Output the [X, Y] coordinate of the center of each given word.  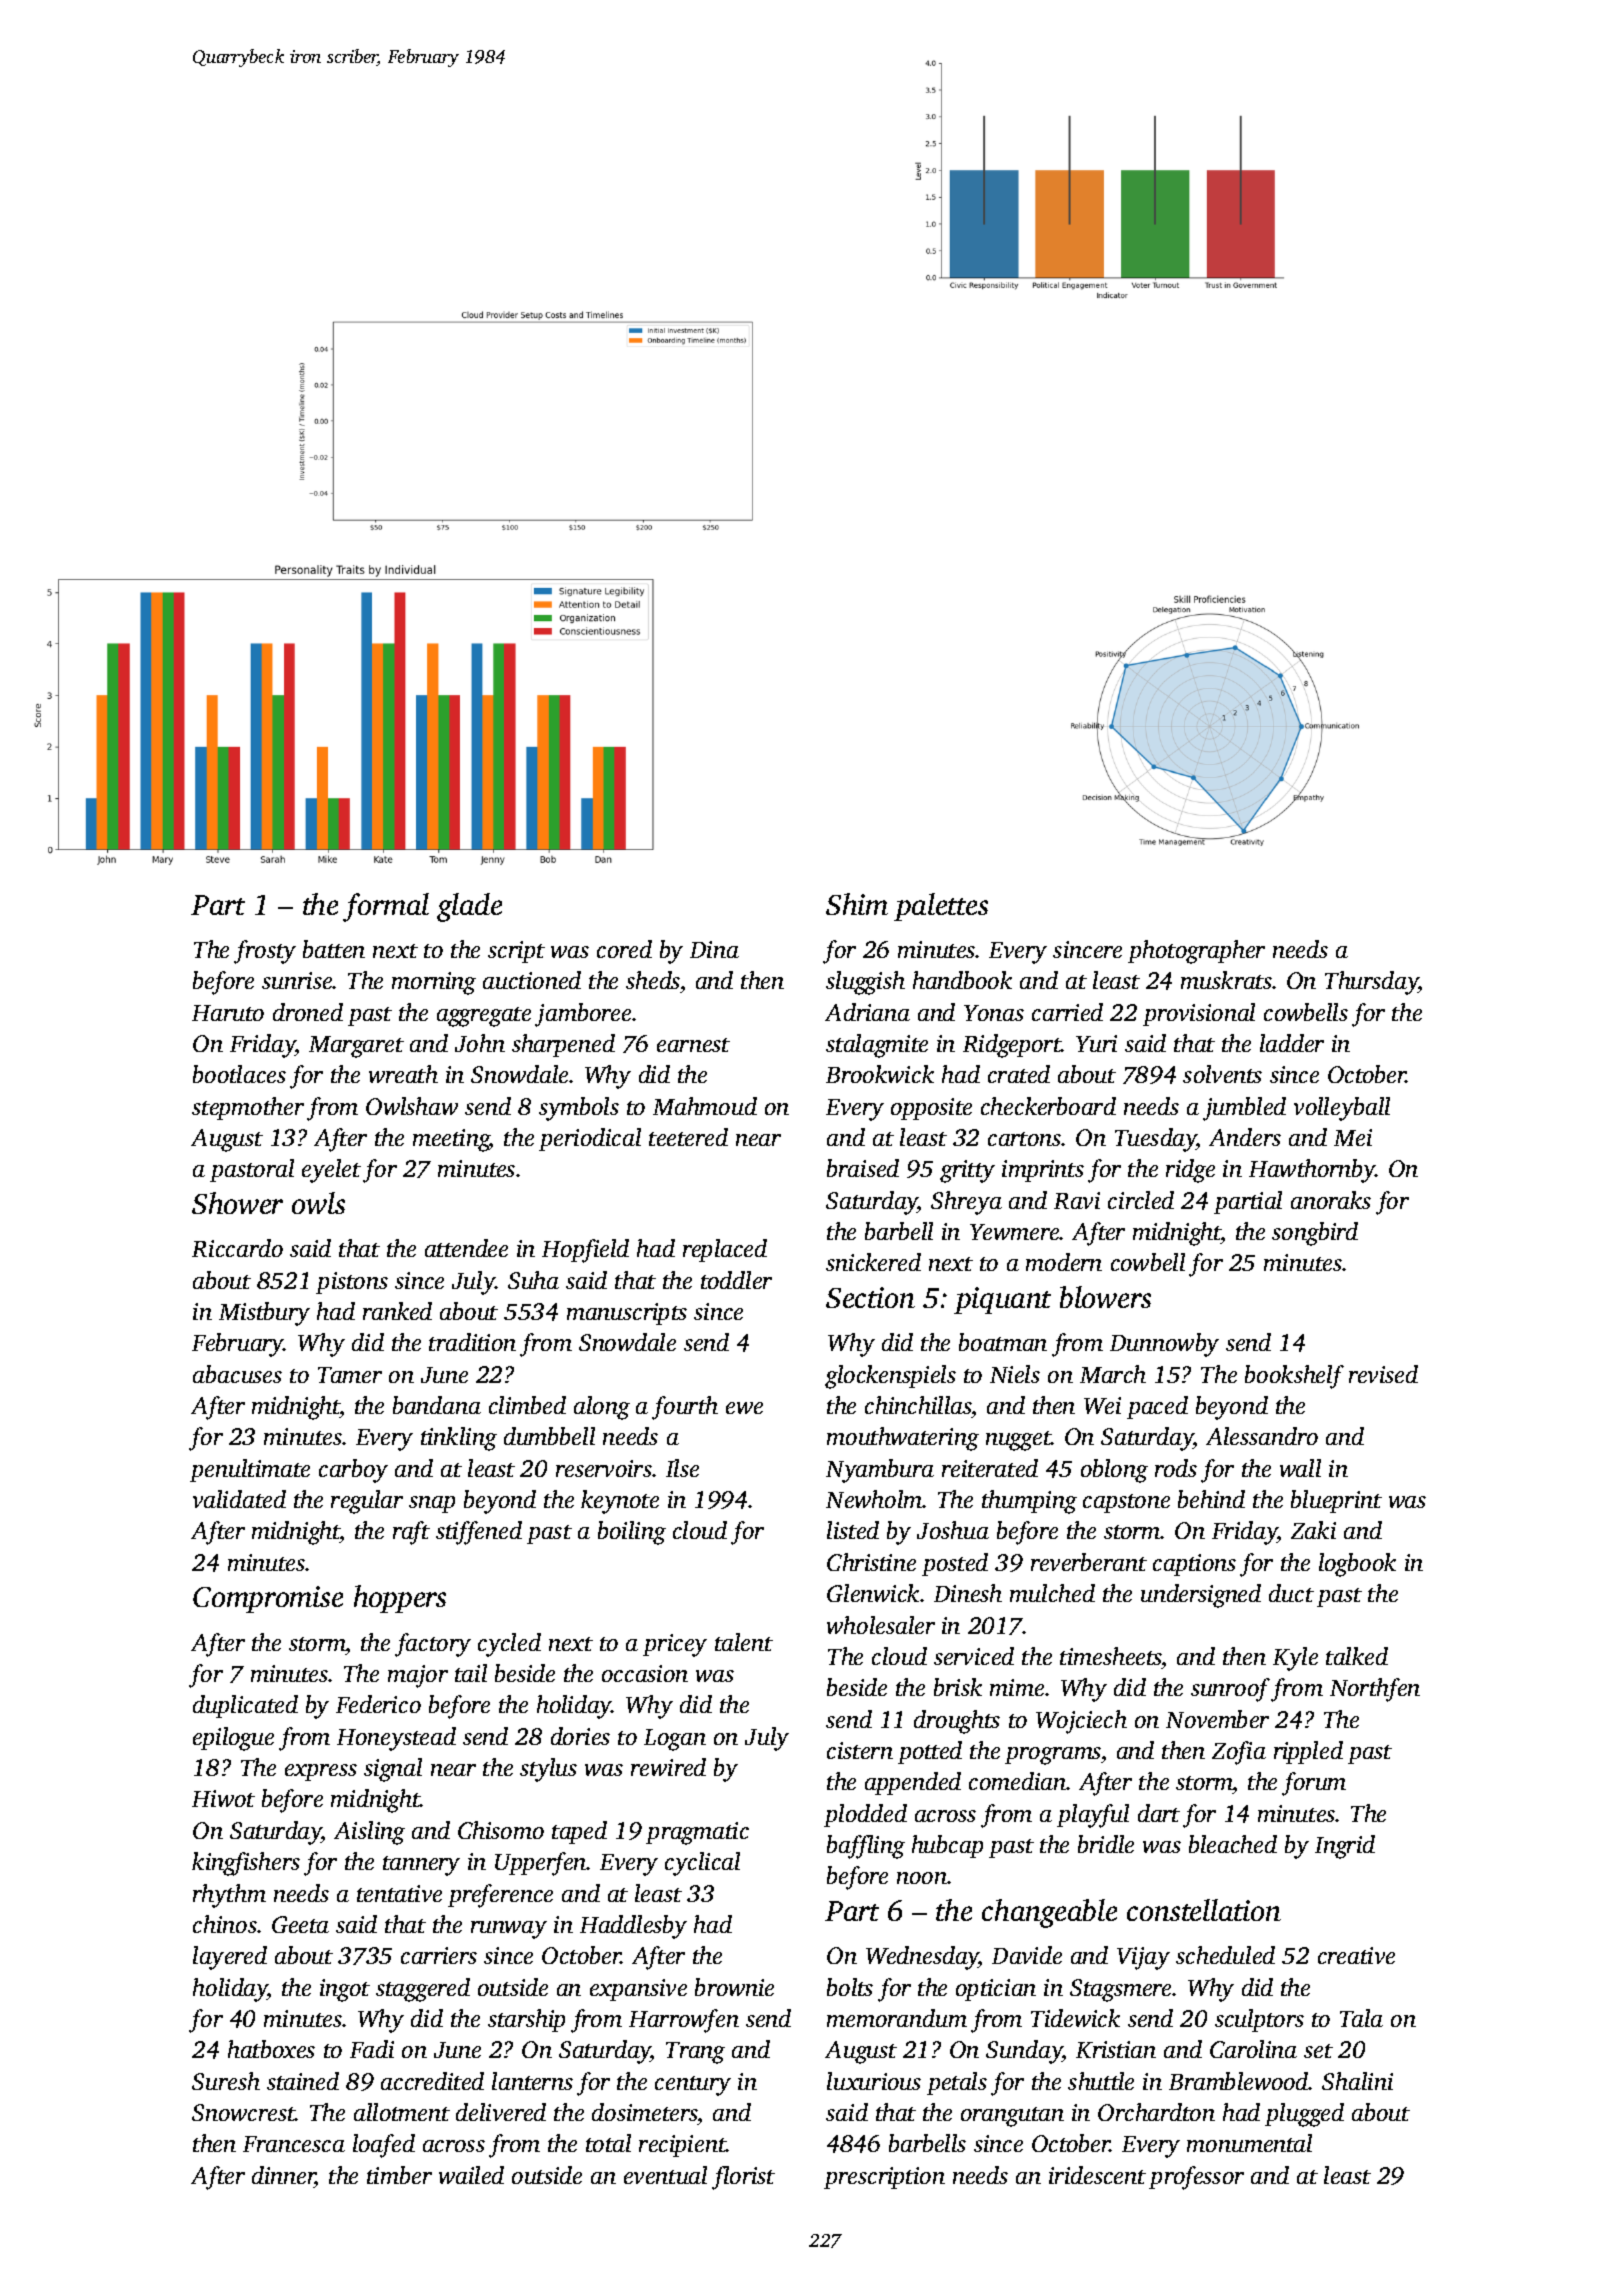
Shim [857, 904]
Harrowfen [684, 2021]
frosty [265, 952]
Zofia [1239, 1753]
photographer [1196, 952]
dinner [283, 2175]
